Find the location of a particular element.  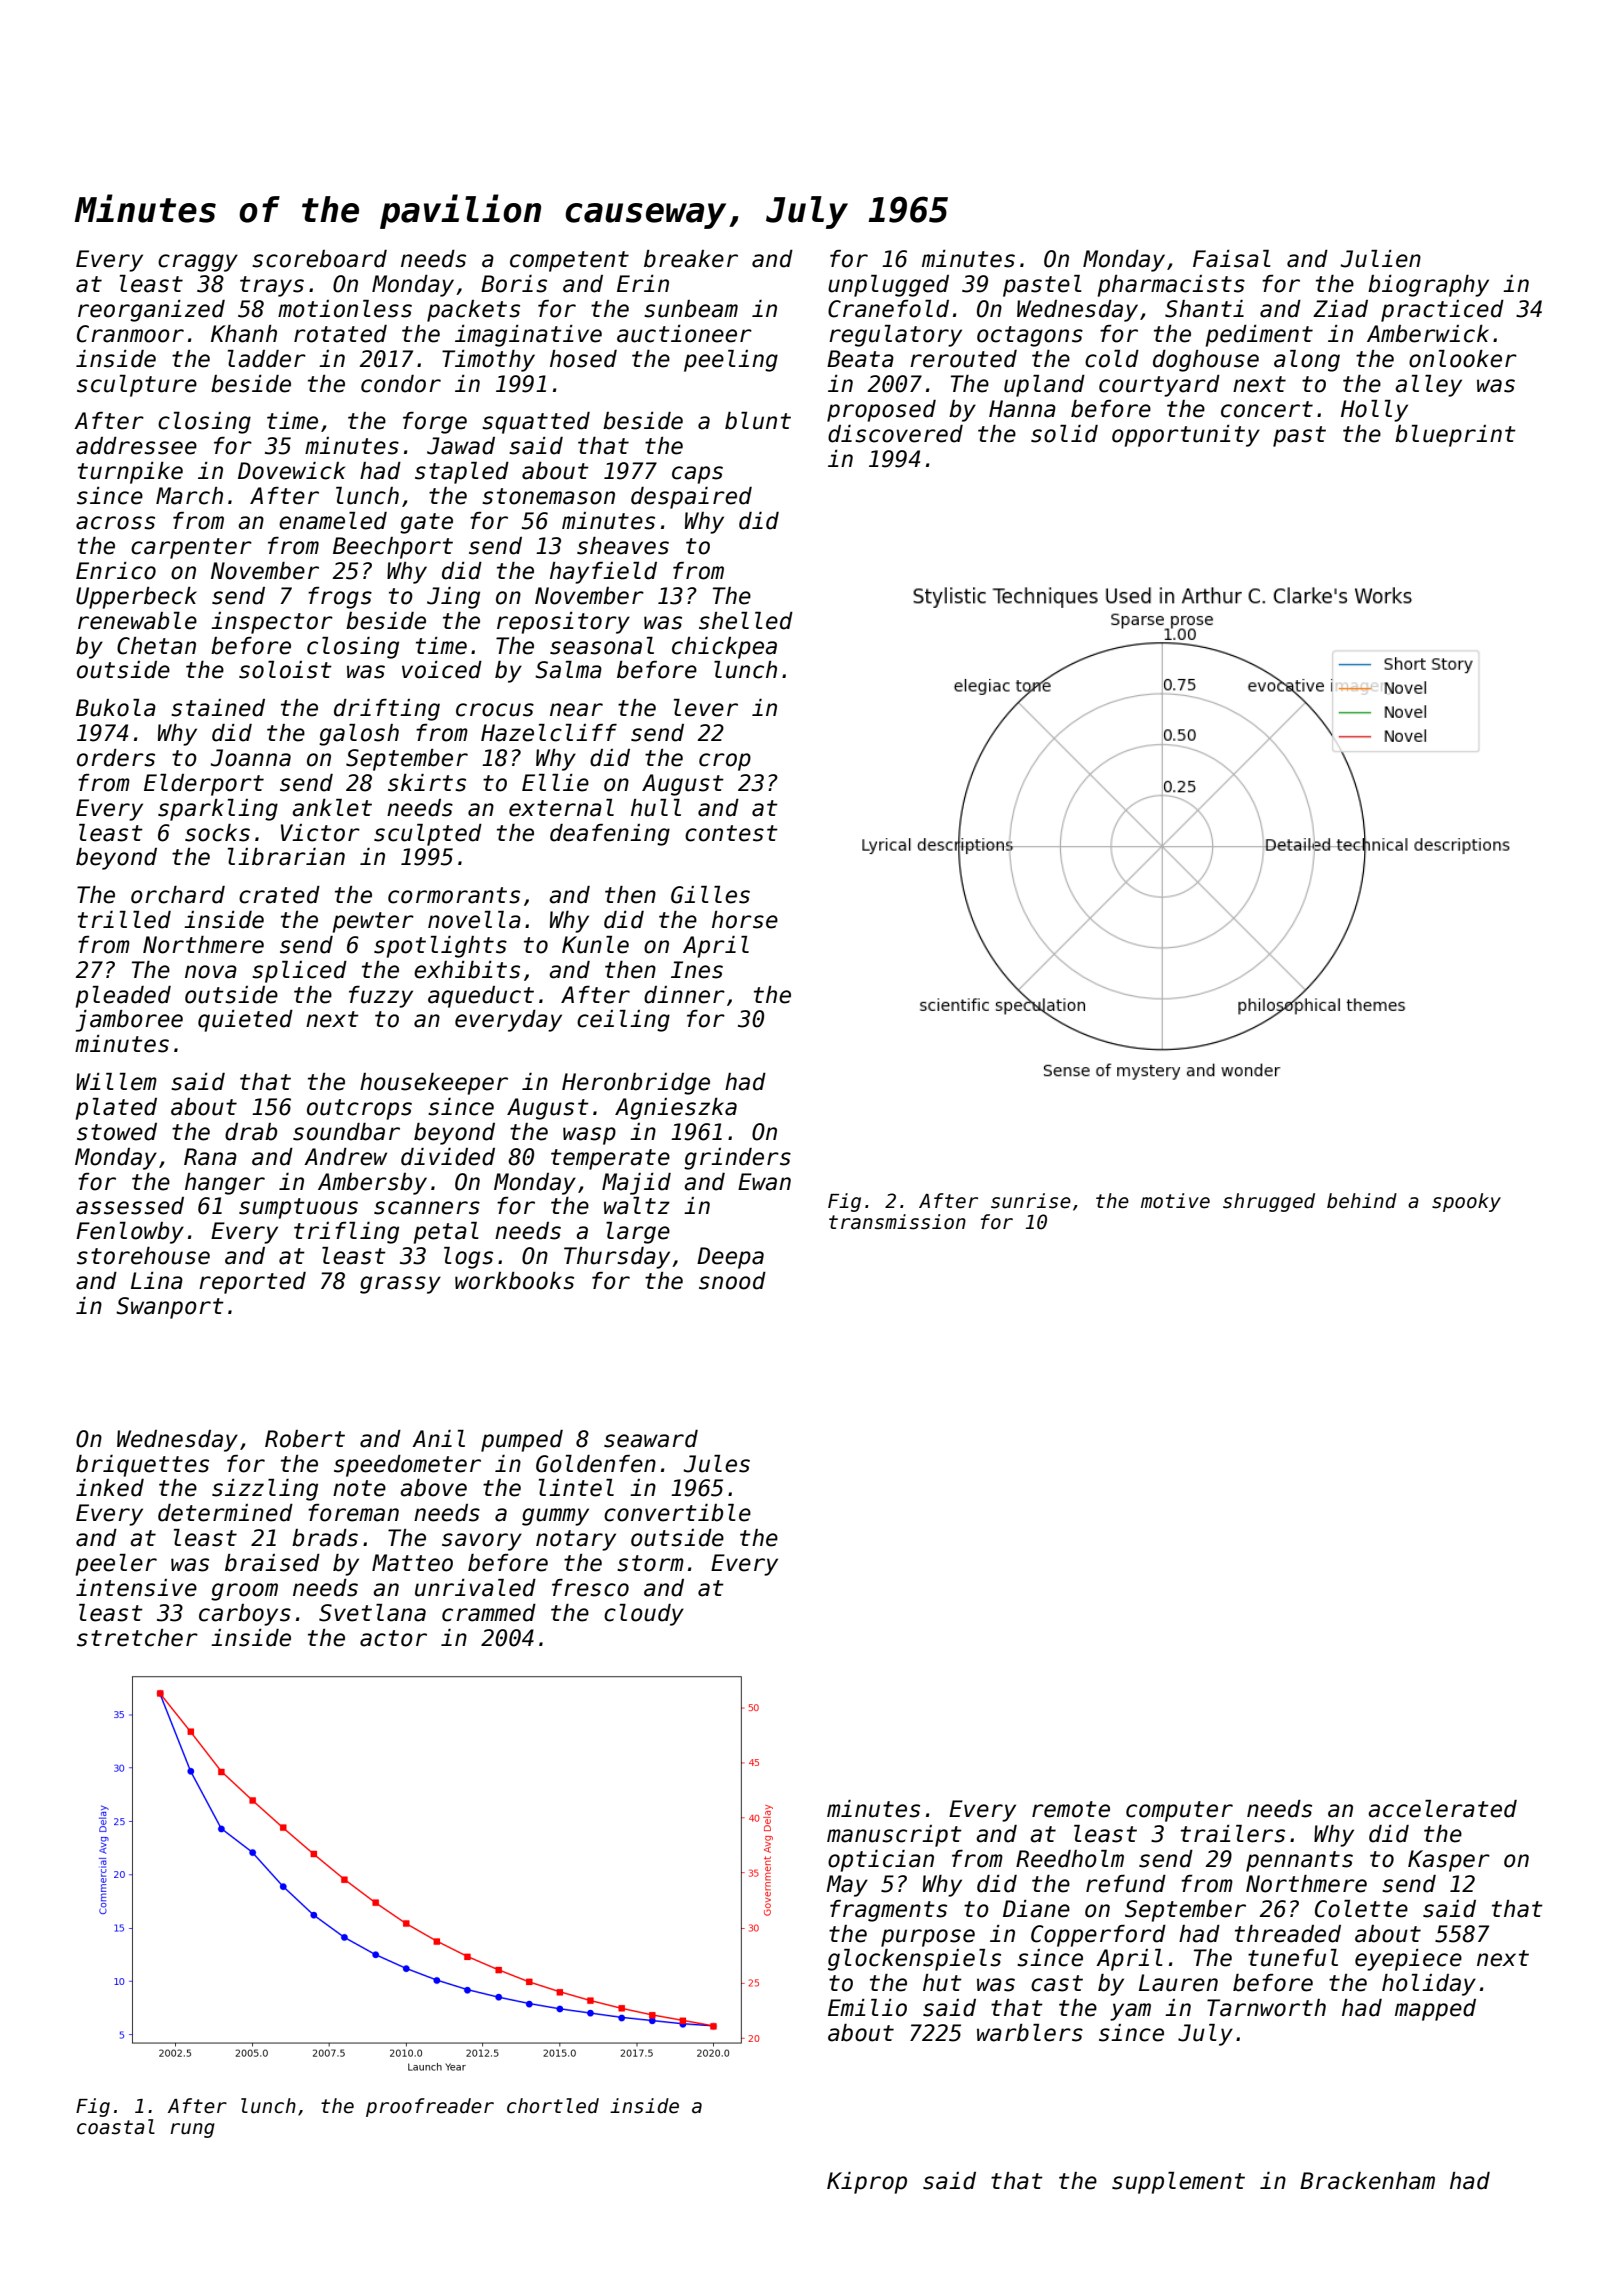

grassy is located at coordinates (400, 1285).
